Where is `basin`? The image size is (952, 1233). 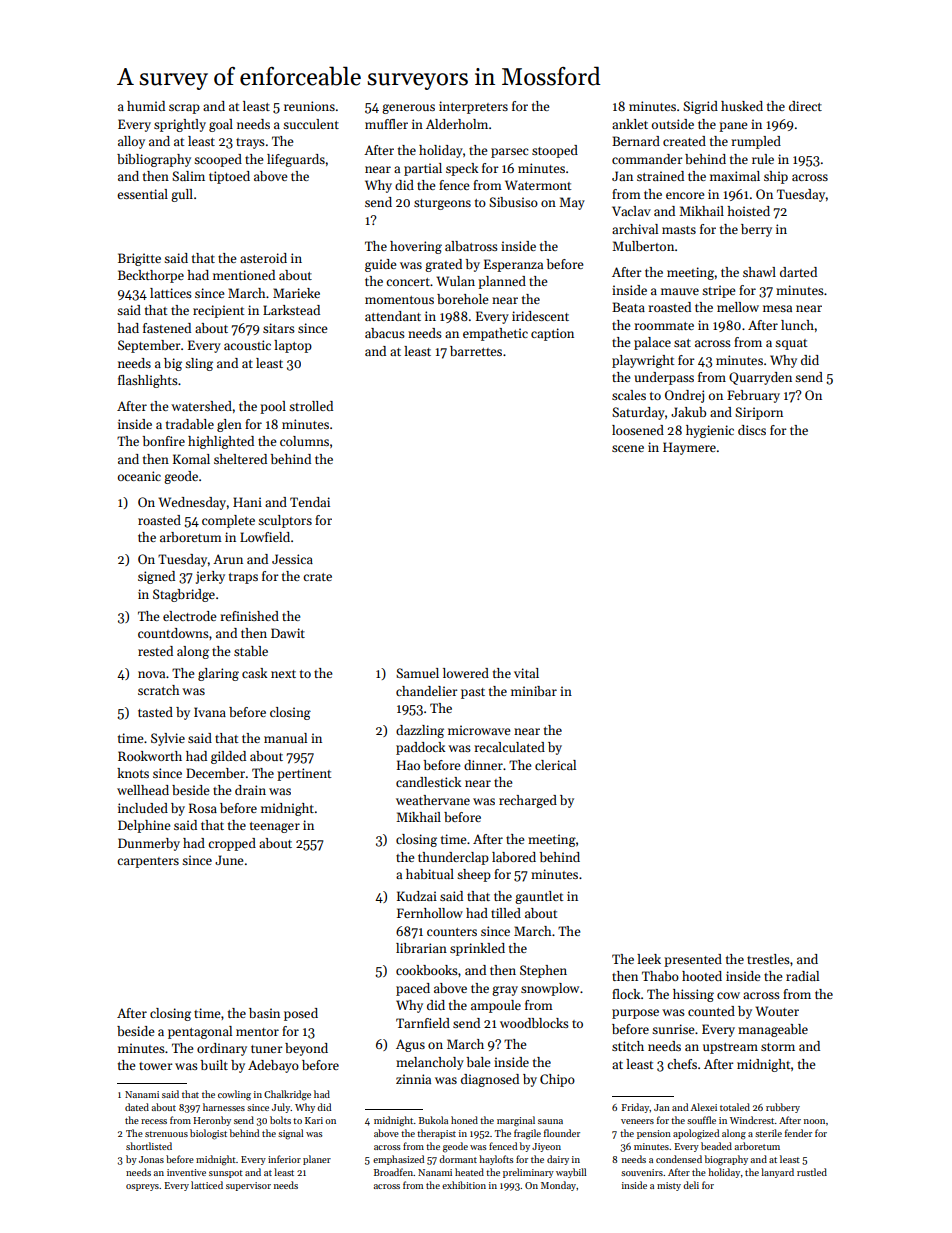
basin is located at coordinates (264, 1013).
